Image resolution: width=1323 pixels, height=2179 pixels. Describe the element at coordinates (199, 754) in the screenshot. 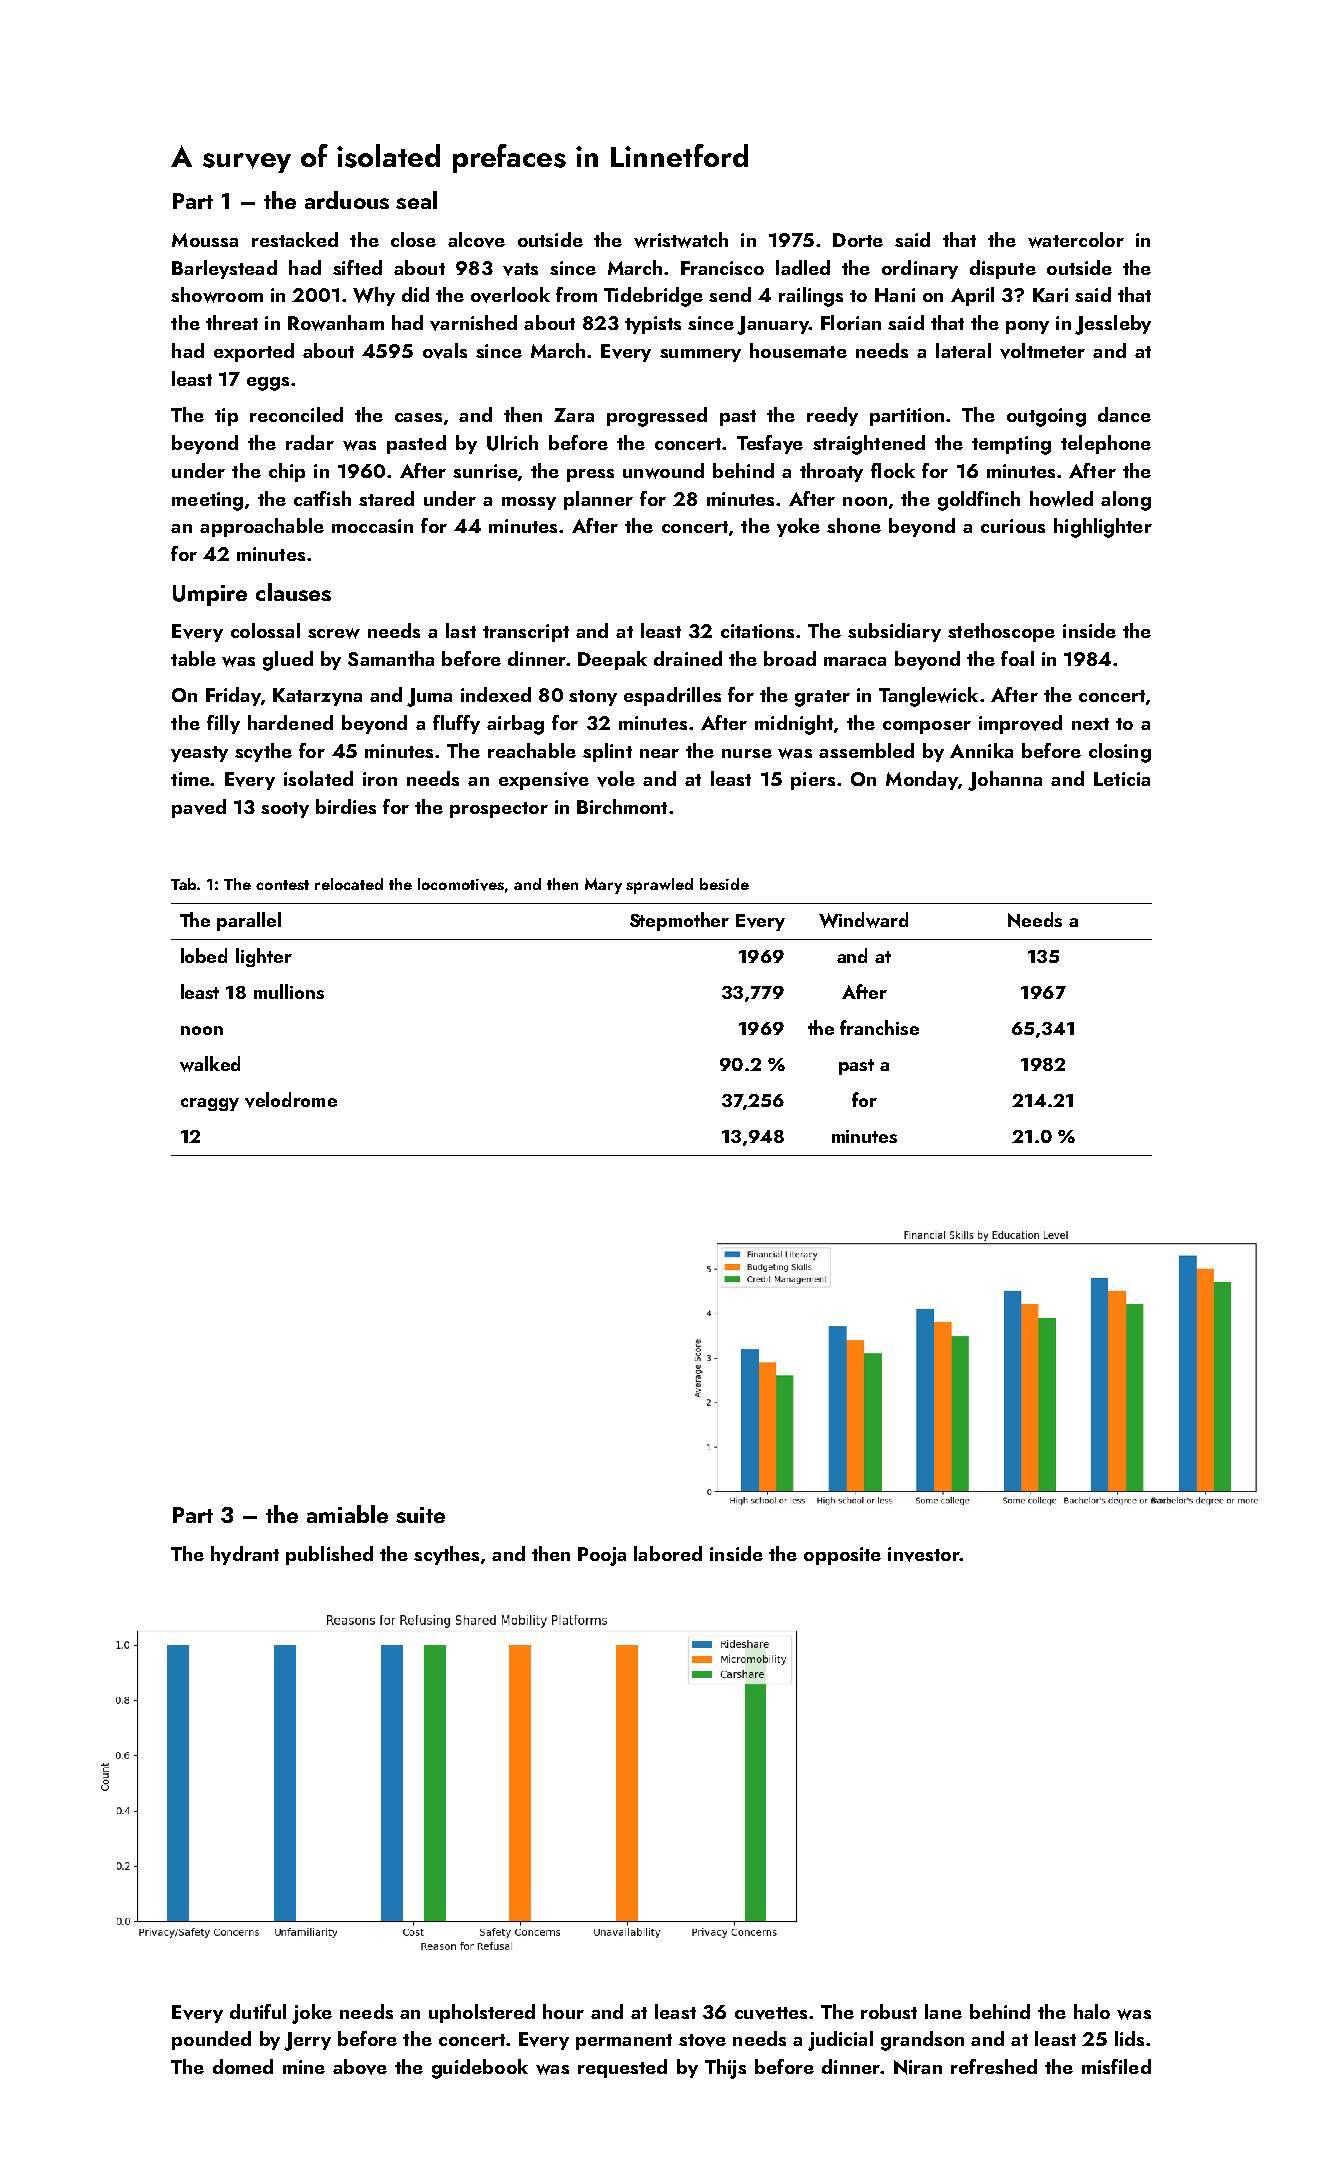

I see `yeasty` at that location.
